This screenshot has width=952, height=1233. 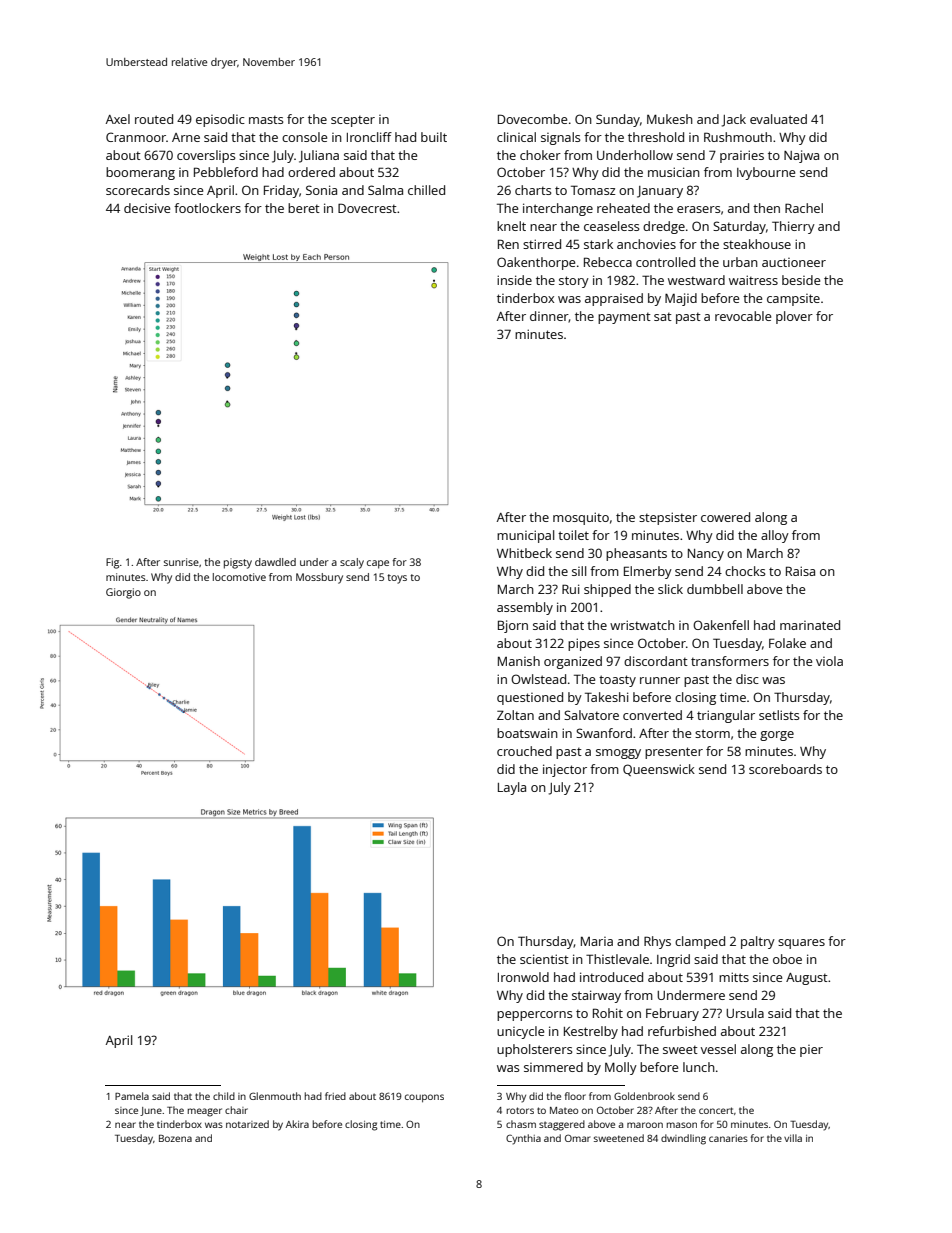 I want to click on anchovies, so click(x=646, y=244).
